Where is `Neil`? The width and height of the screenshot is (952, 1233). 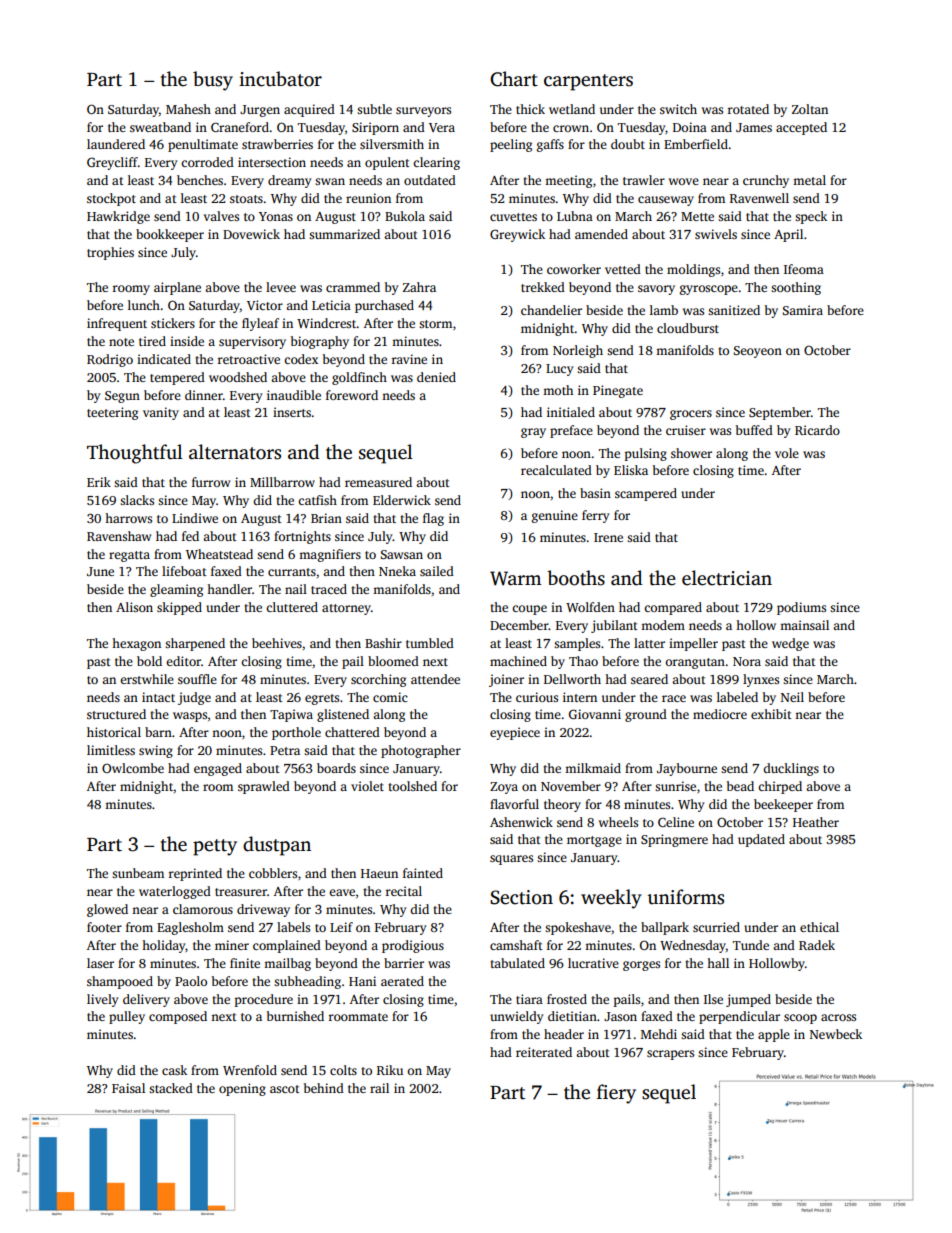
Neil is located at coordinates (792, 697).
